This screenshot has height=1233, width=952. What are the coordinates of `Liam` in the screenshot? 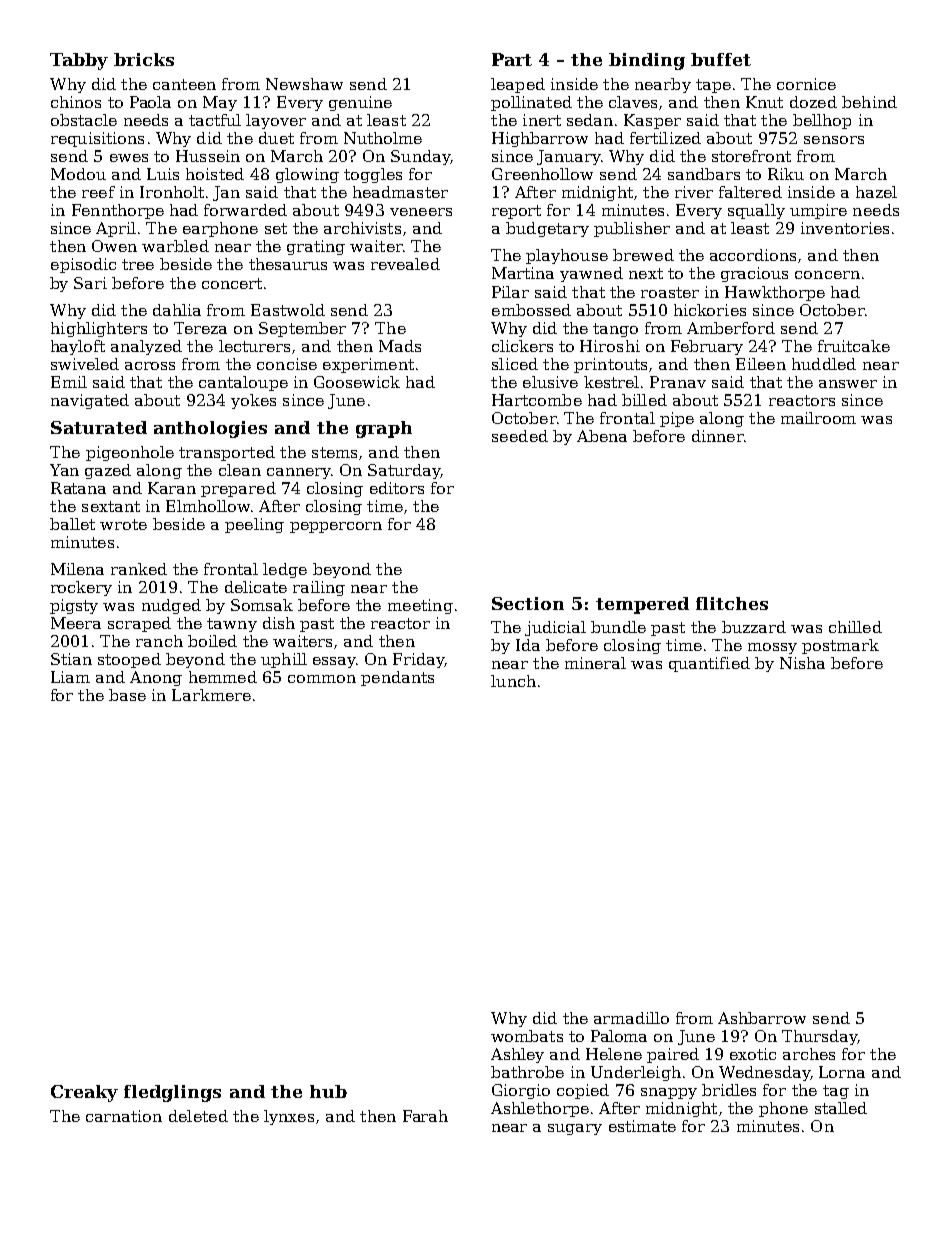 It's located at (70, 677).
